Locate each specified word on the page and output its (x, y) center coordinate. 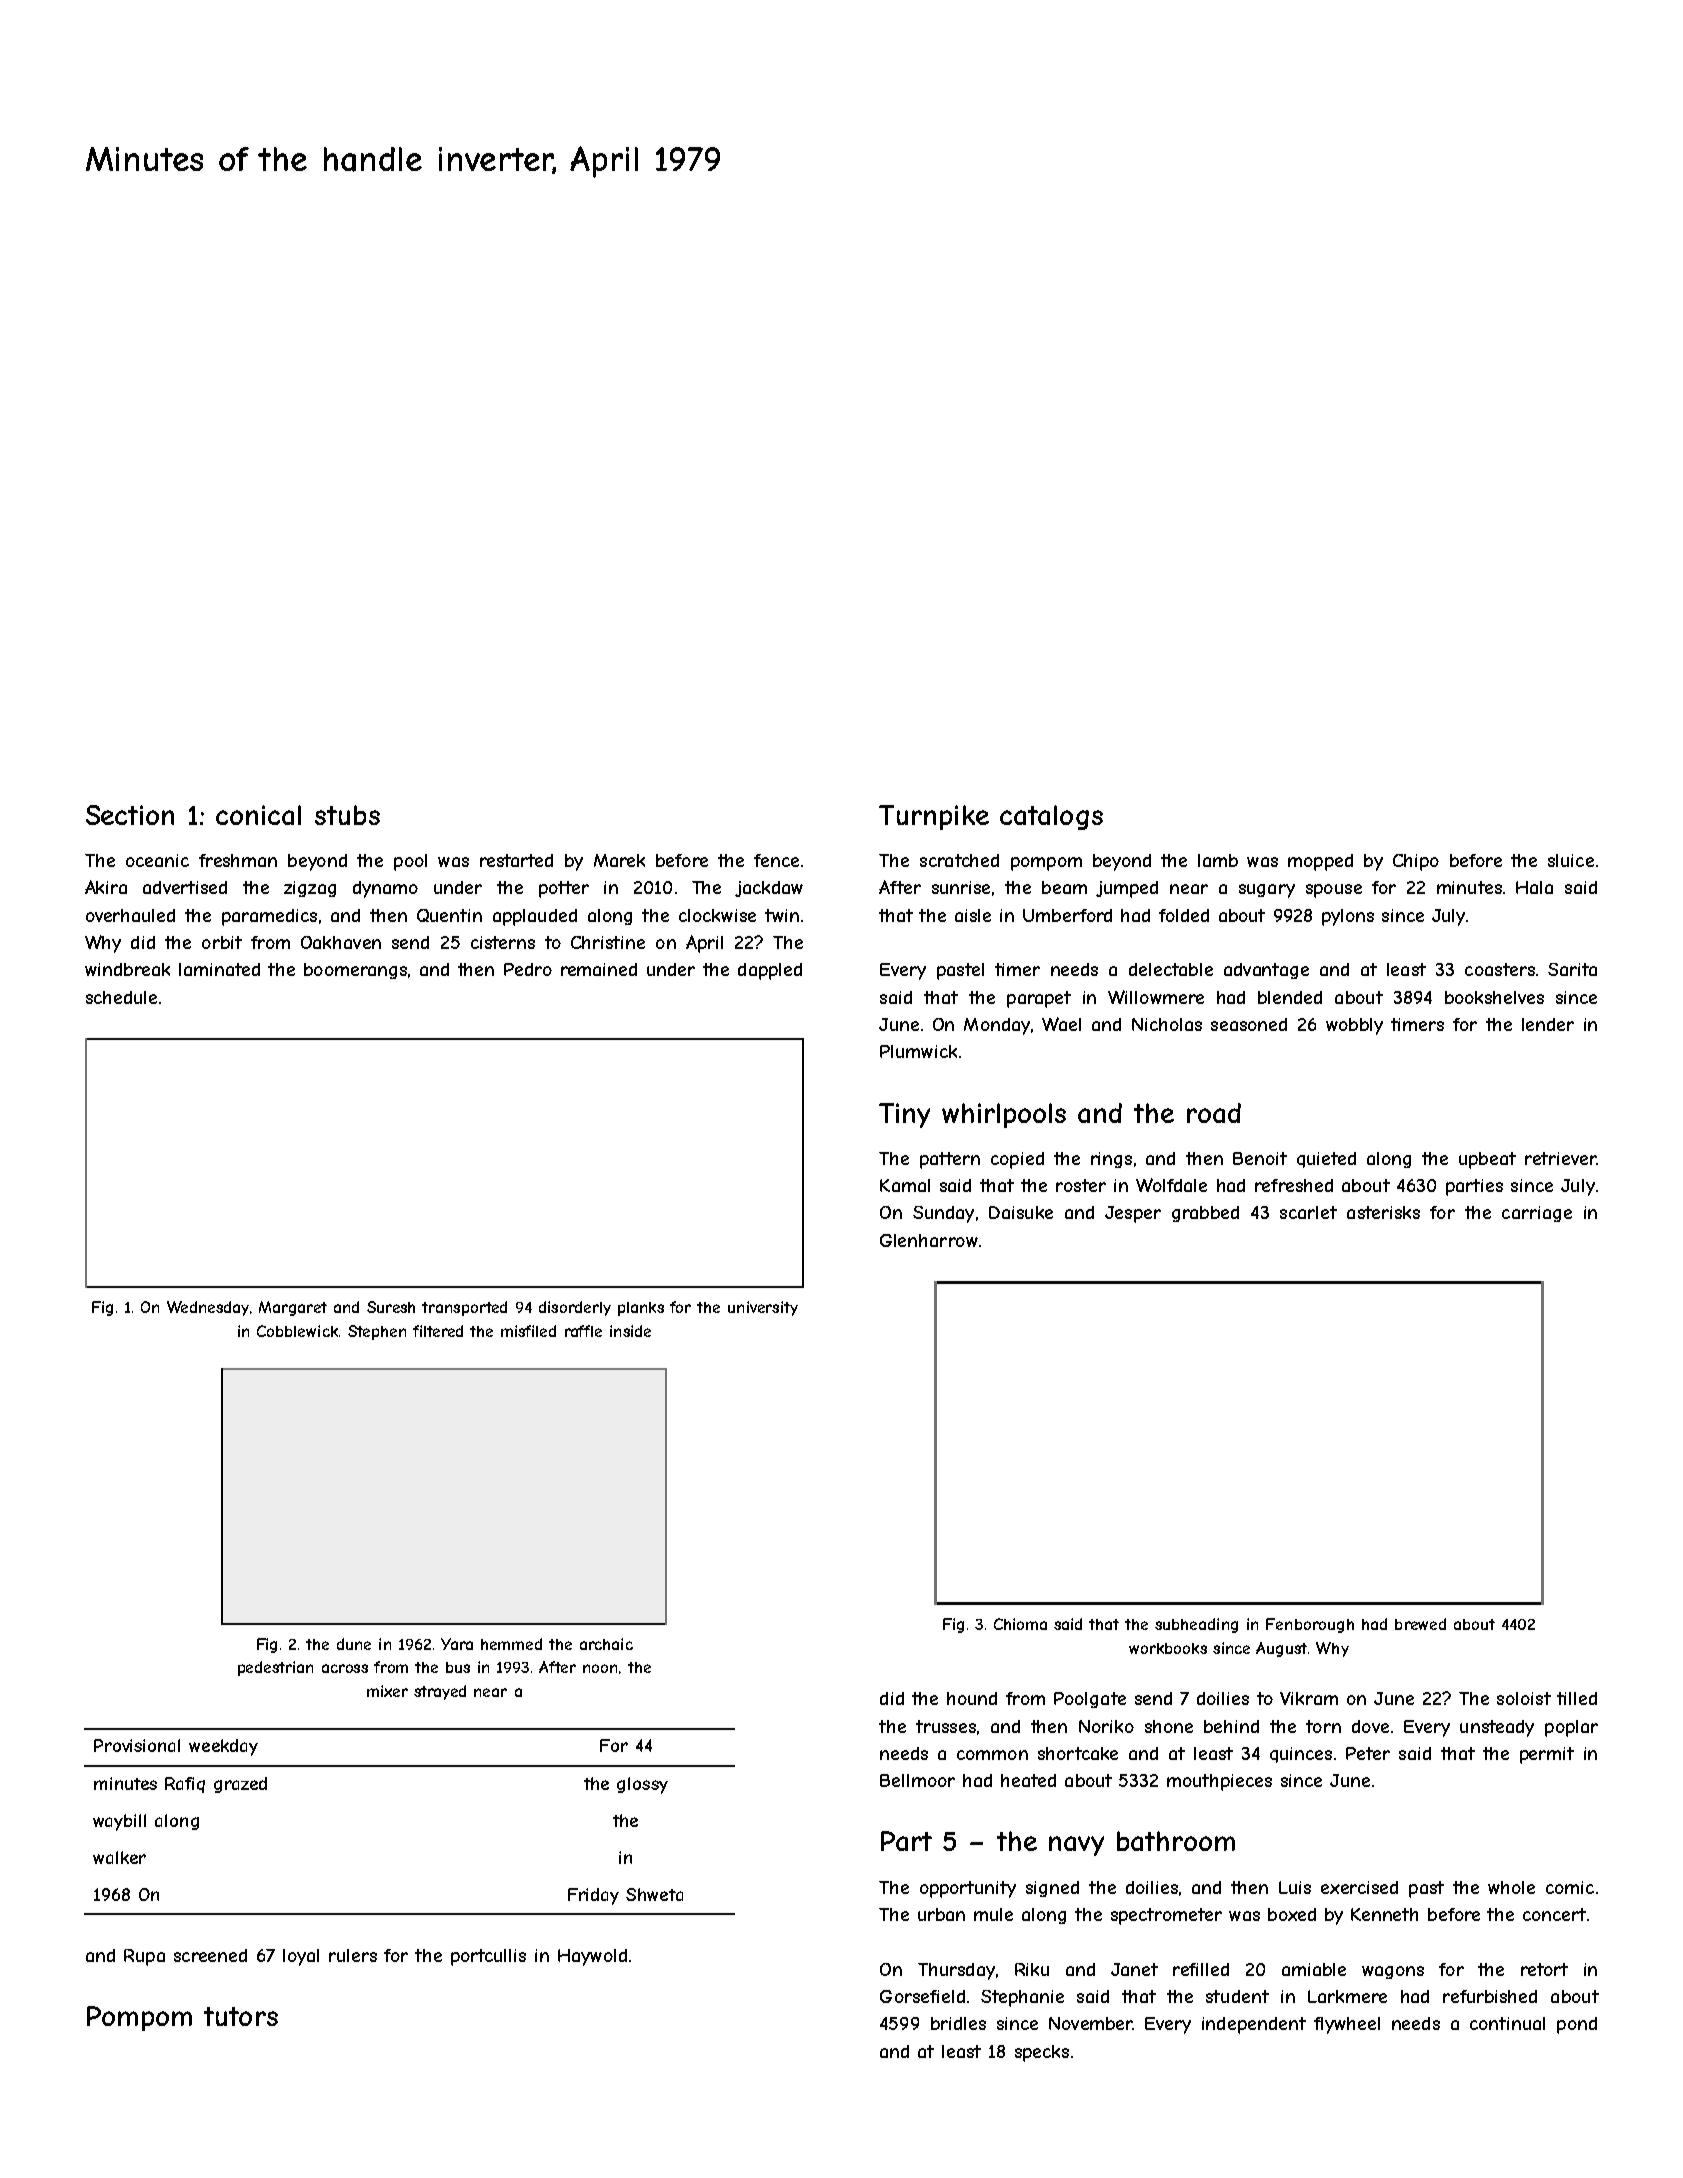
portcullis (488, 1957)
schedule (121, 997)
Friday (593, 1896)
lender (1548, 1024)
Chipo (1416, 862)
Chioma (1020, 1624)
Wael (1061, 1024)
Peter (1368, 1753)
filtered (438, 1331)
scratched (959, 860)
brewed (1420, 1624)
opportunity (968, 1889)
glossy (642, 1785)
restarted (516, 860)
